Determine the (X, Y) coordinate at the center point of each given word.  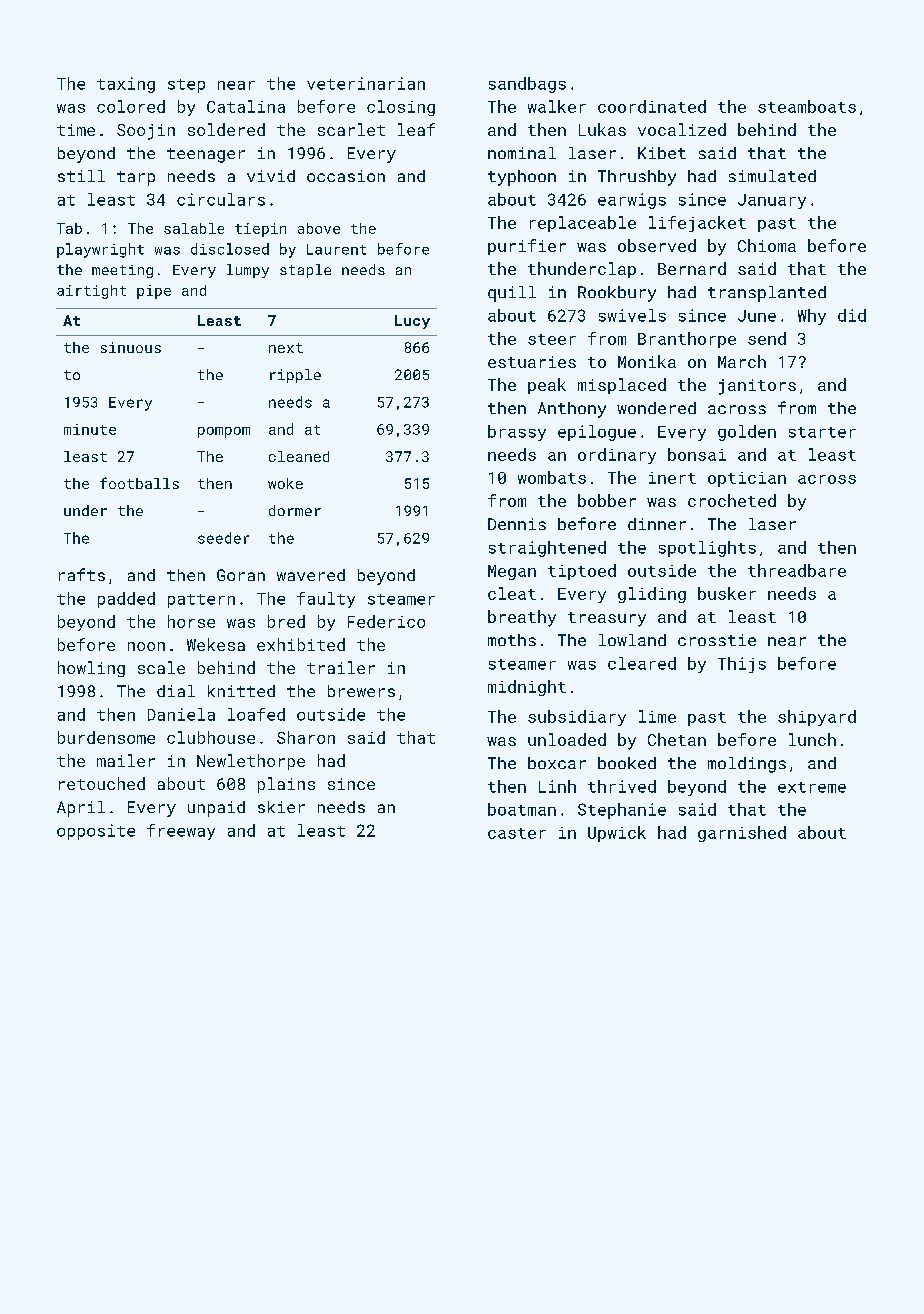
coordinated (652, 106)
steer (552, 339)
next (286, 348)
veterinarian (366, 83)
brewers (361, 691)
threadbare (797, 570)
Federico (386, 621)
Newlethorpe (251, 762)
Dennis (517, 524)
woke (285, 483)
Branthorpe (687, 340)
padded (126, 600)
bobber (607, 500)
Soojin (146, 132)
